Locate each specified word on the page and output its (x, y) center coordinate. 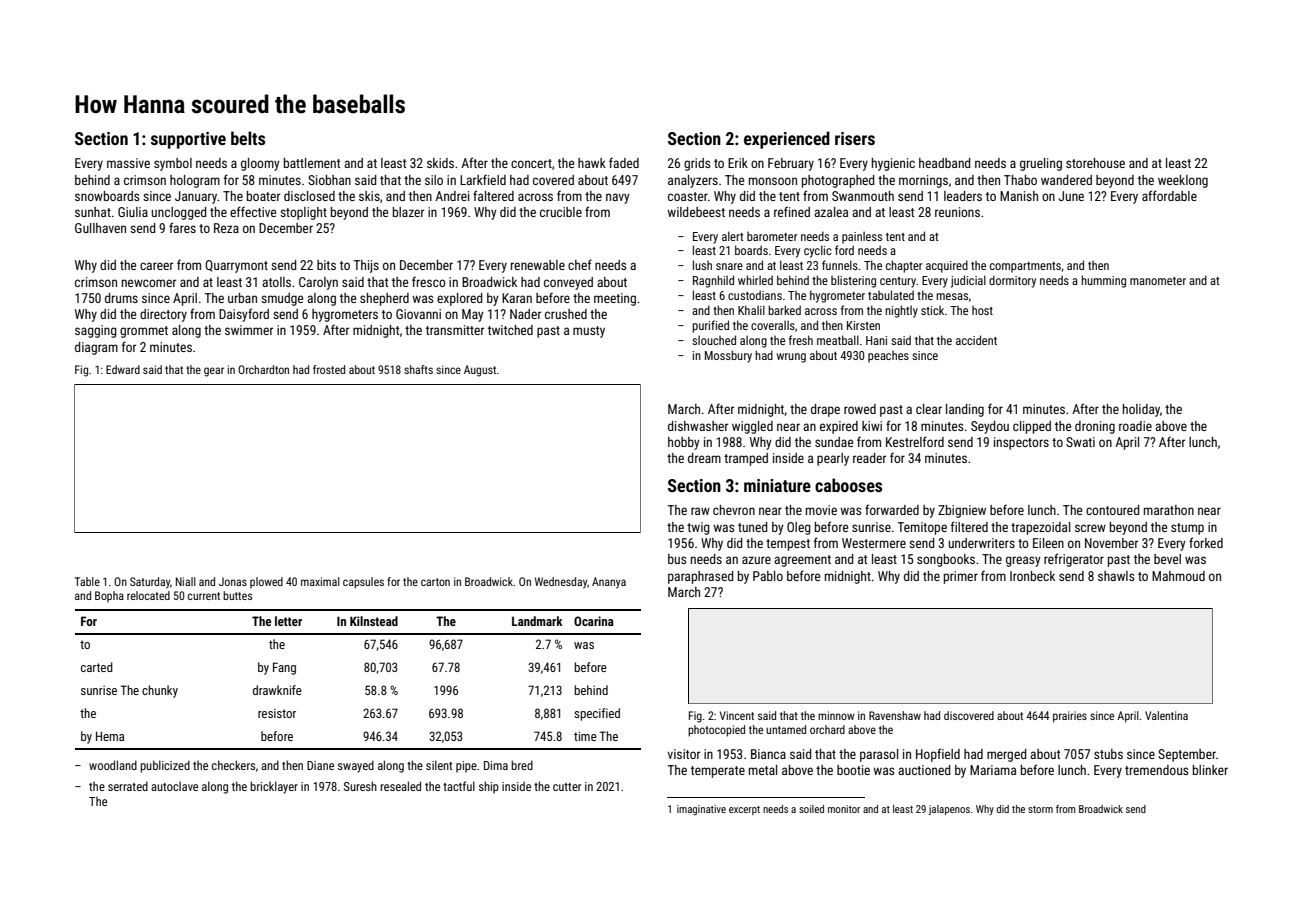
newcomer (149, 283)
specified (597, 714)
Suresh (360, 786)
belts (248, 138)
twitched (510, 330)
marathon (1169, 510)
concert (531, 163)
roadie (1135, 426)
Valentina (1166, 715)
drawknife (277, 690)
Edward (123, 369)
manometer (1158, 281)
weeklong (1183, 181)
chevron (734, 510)
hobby (684, 443)
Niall (186, 581)
